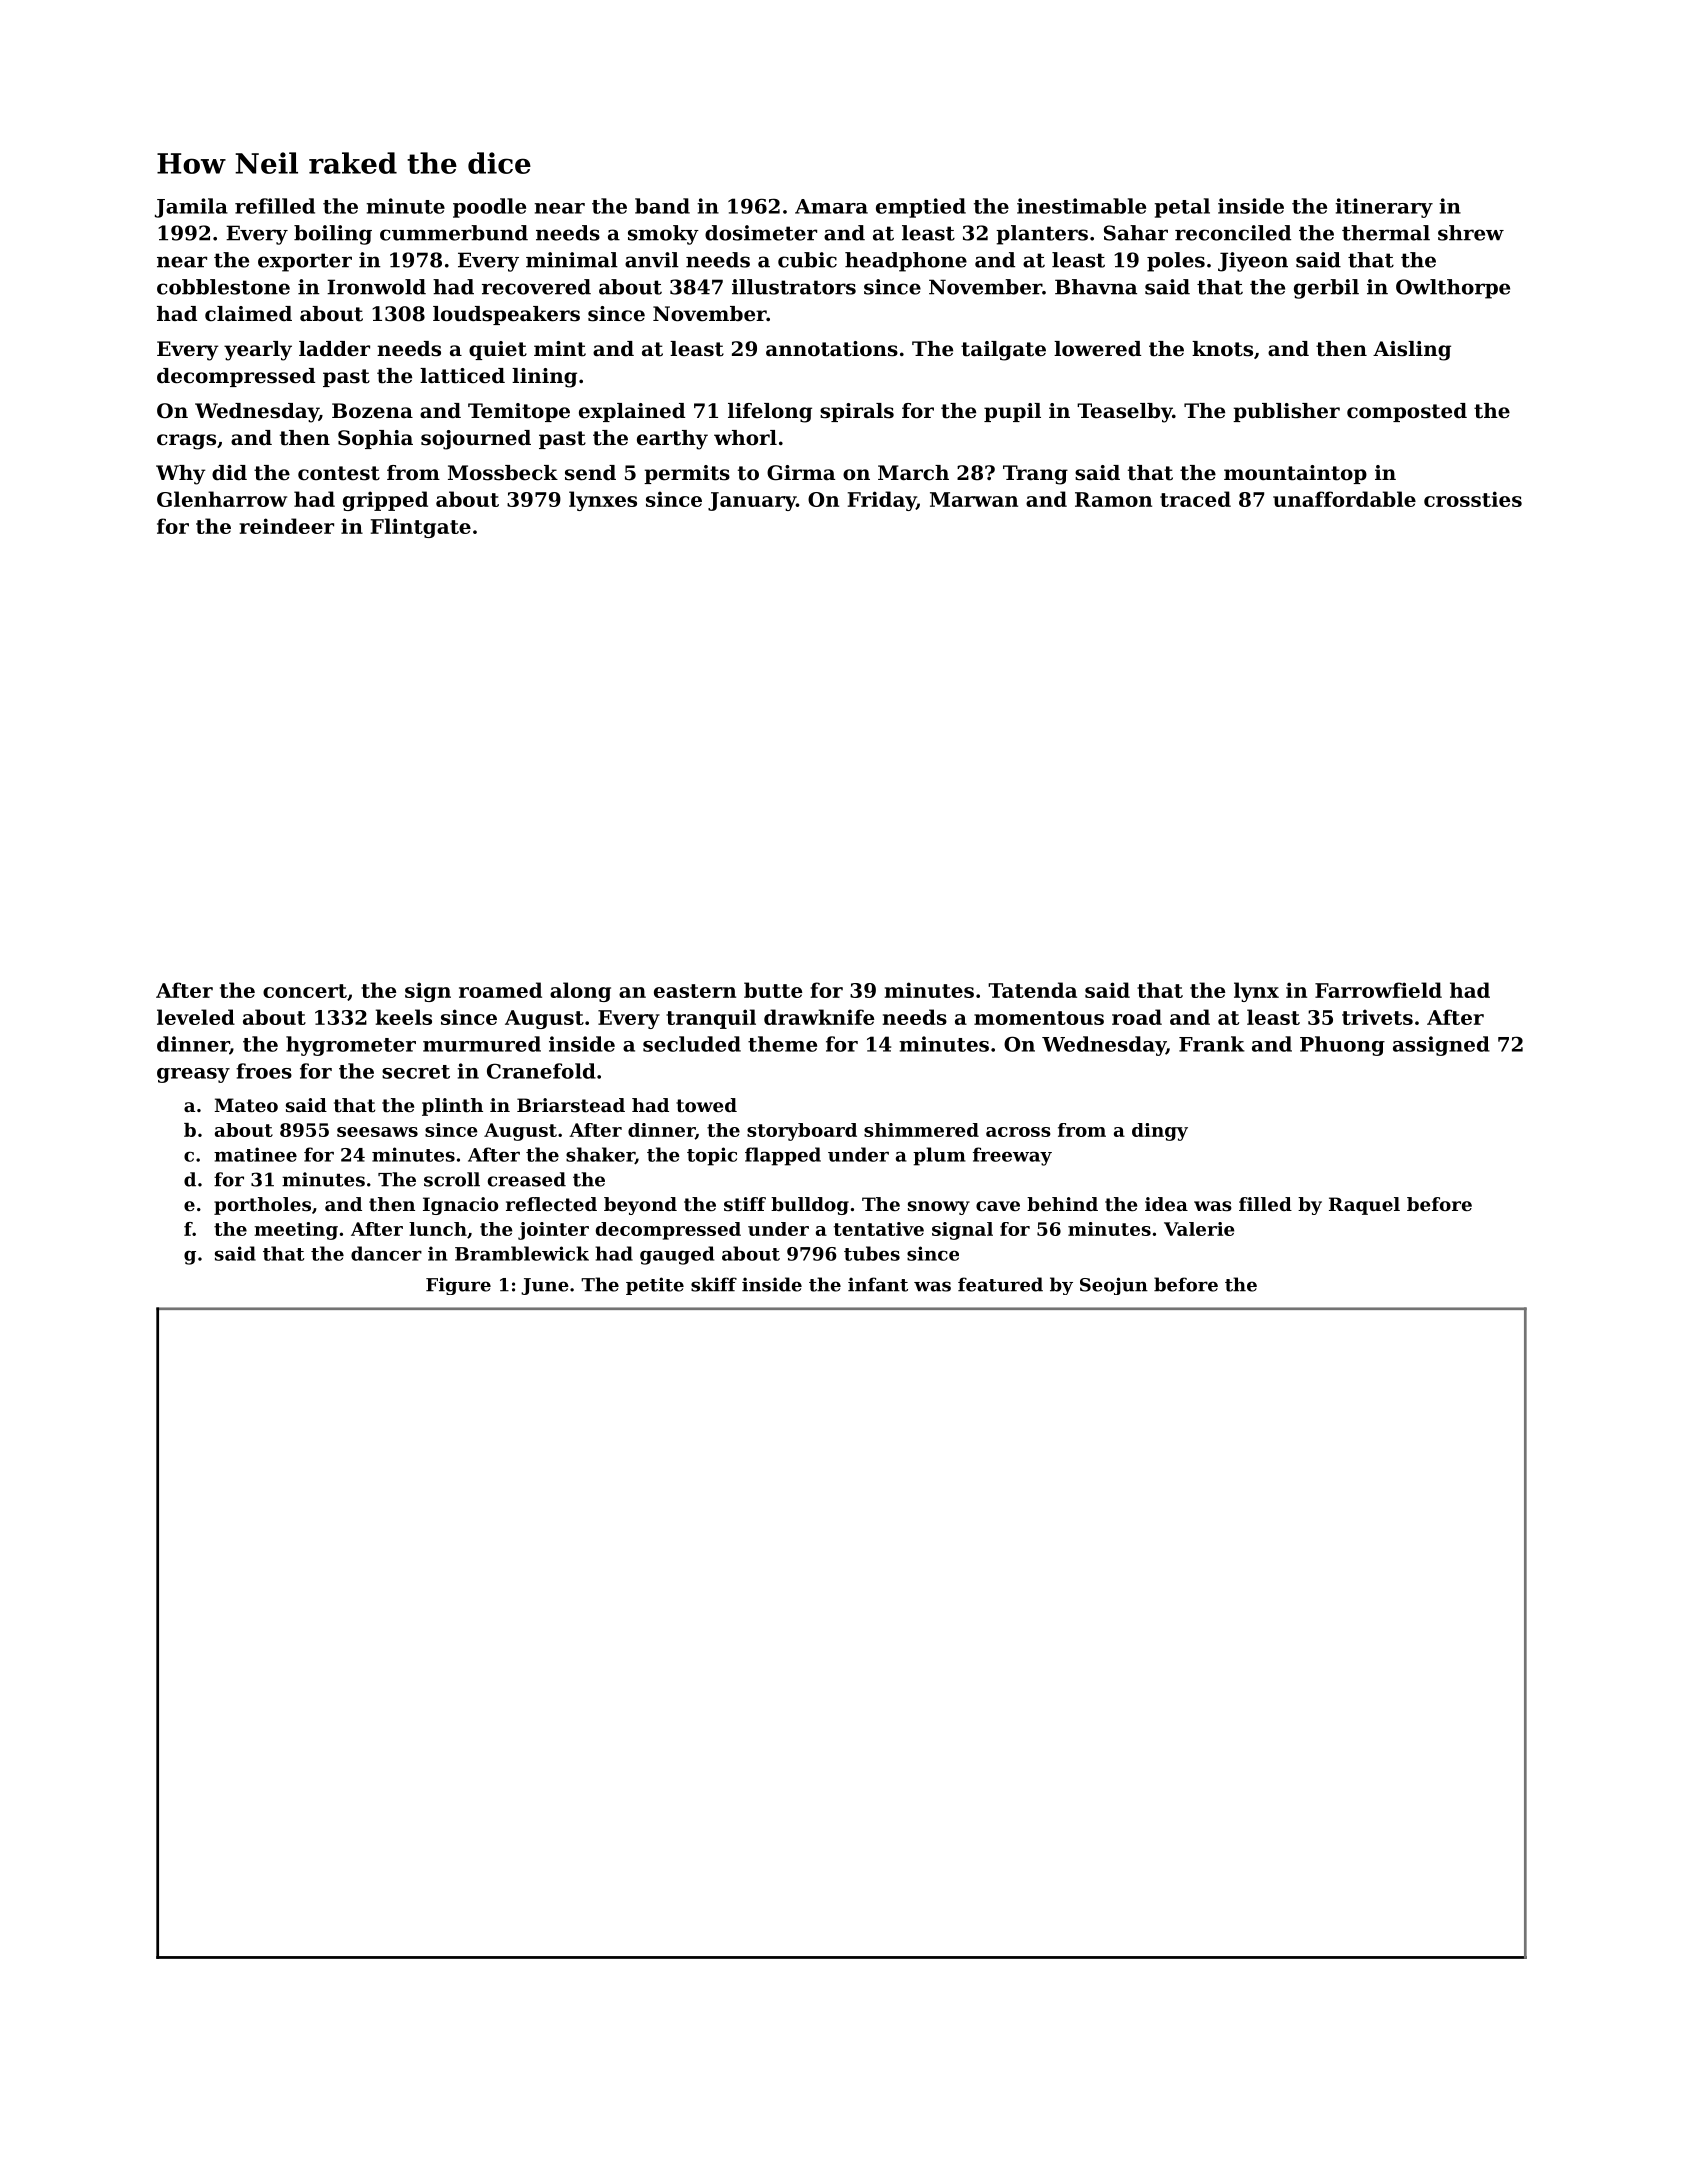 This screenshot has height=2178, width=1683. What do you see at coordinates (305, 991) in the screenshot?
I see `concert` at bounding box center [305, 991].
